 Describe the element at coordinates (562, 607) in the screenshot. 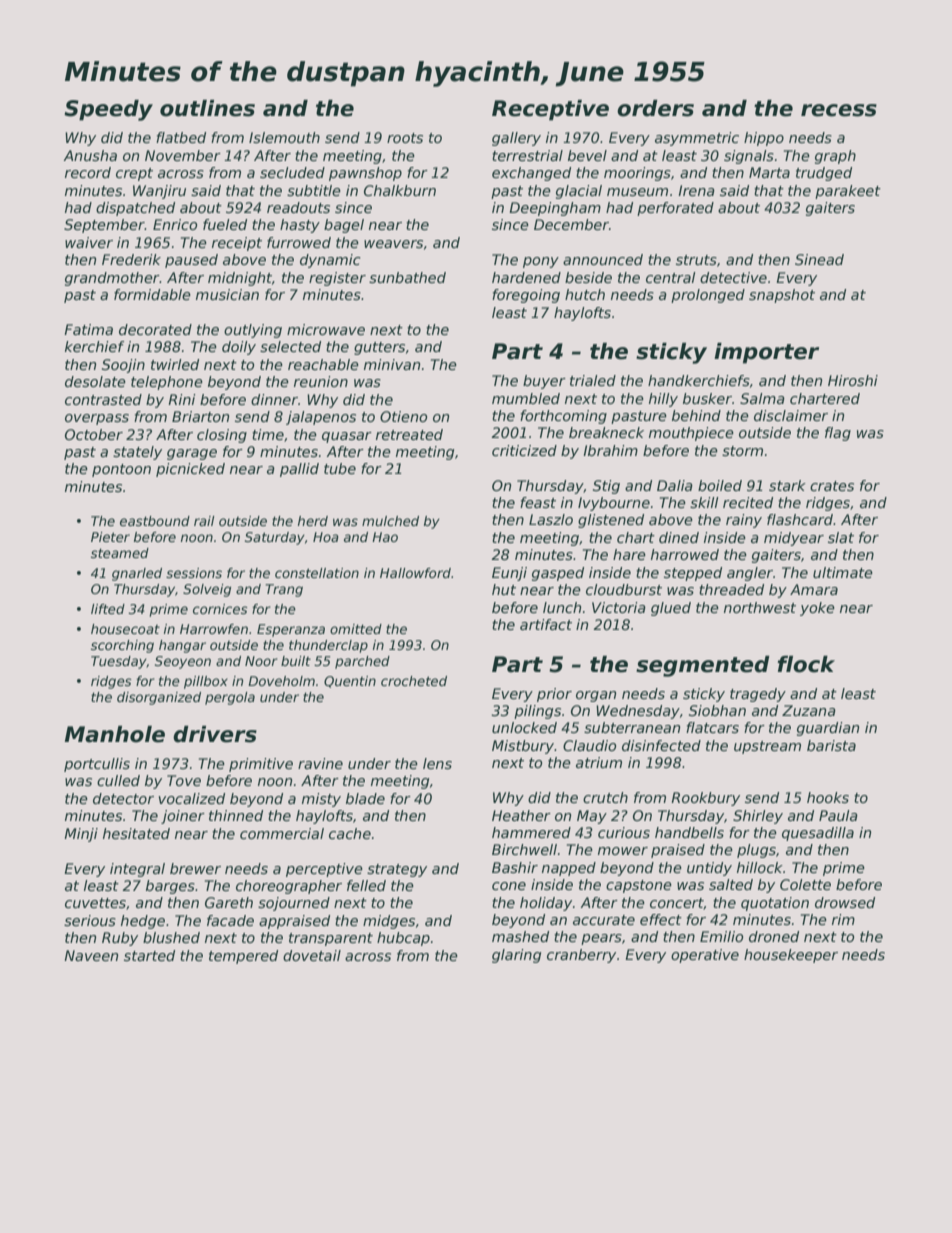

I see `lunch` at that location.
